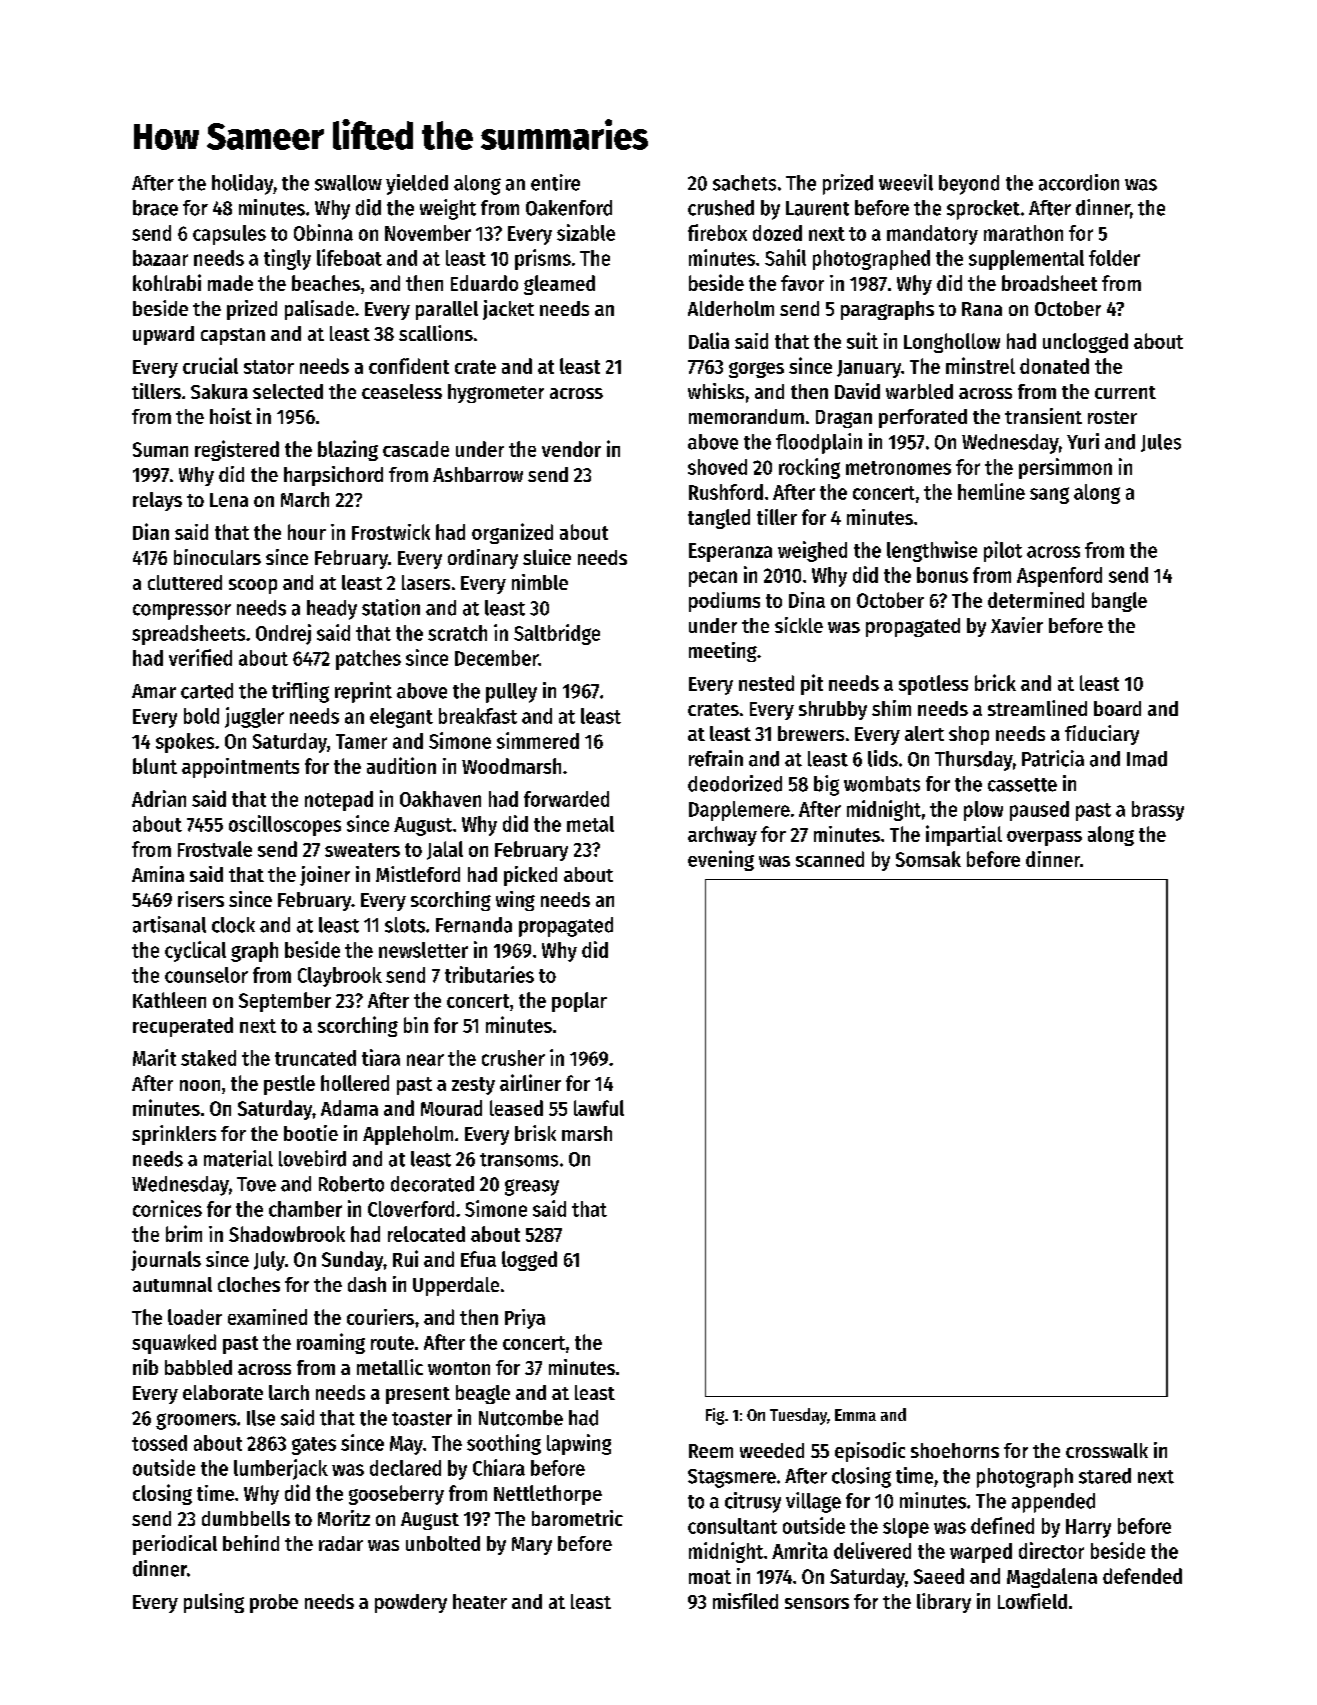 The width and height of the image is (1317, 1705). I want to click on Xavier, so click(1017, 625).
